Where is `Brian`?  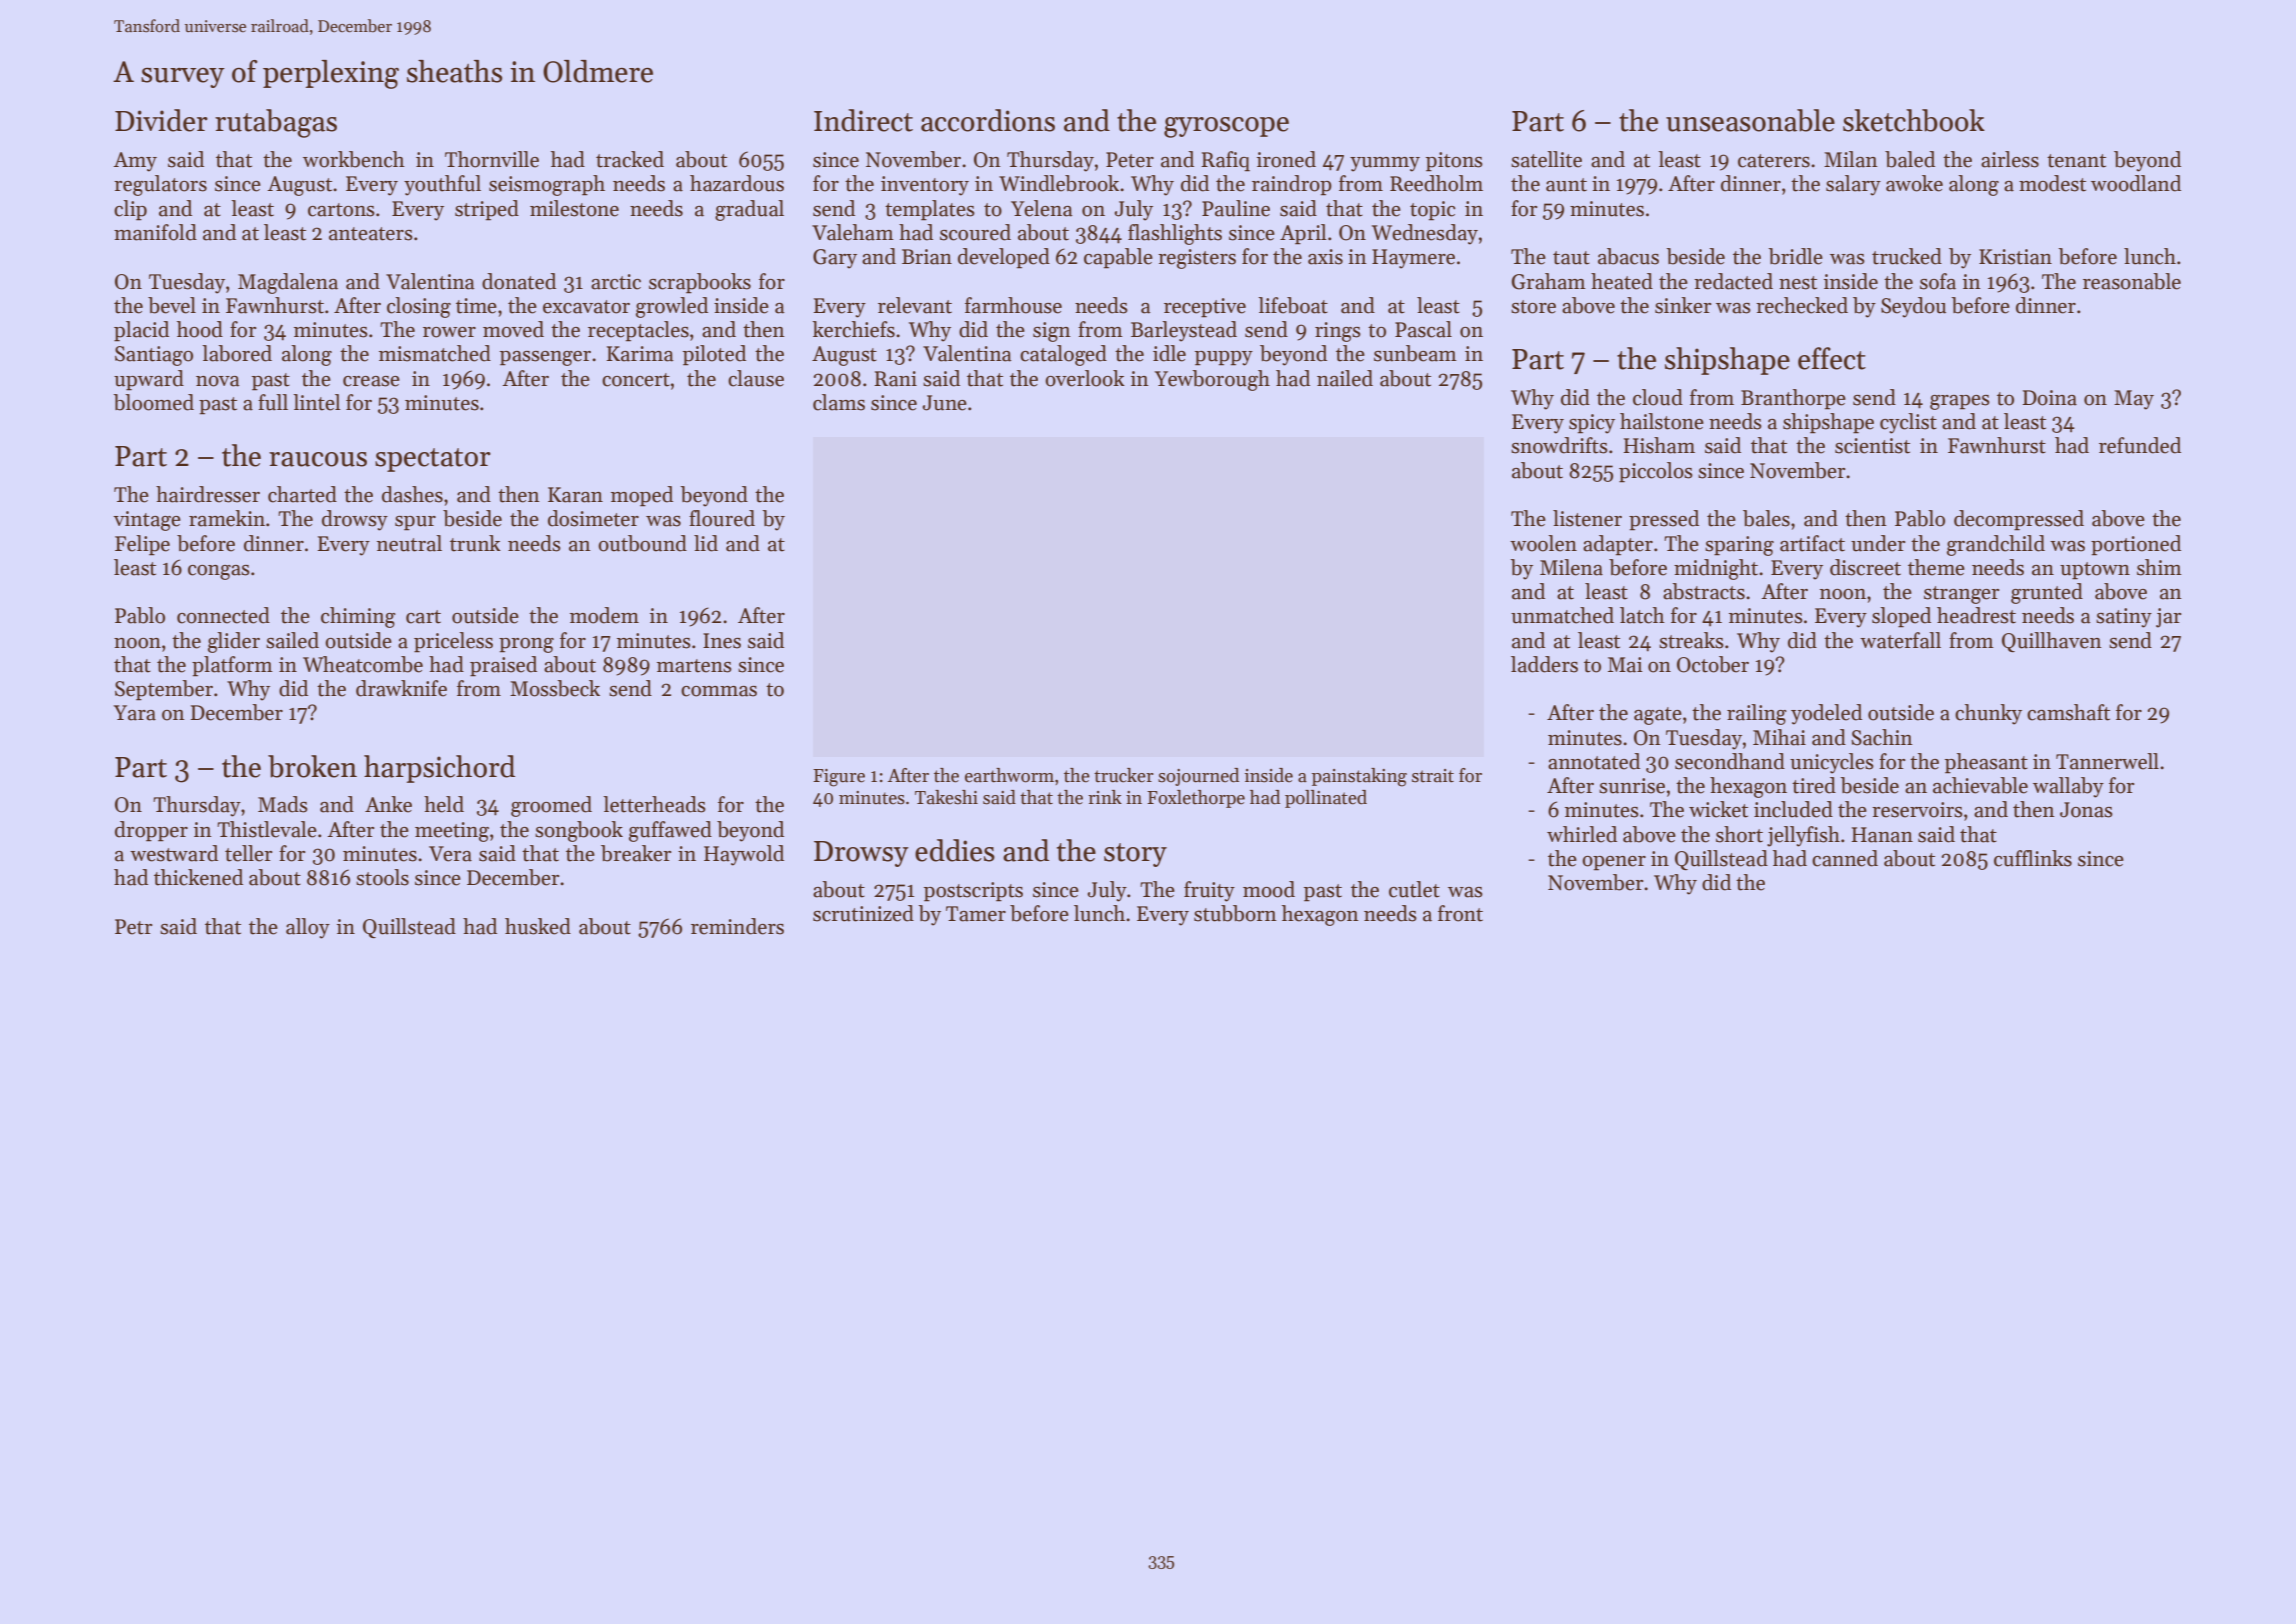 Brian is located at coordinates (927, 257).
